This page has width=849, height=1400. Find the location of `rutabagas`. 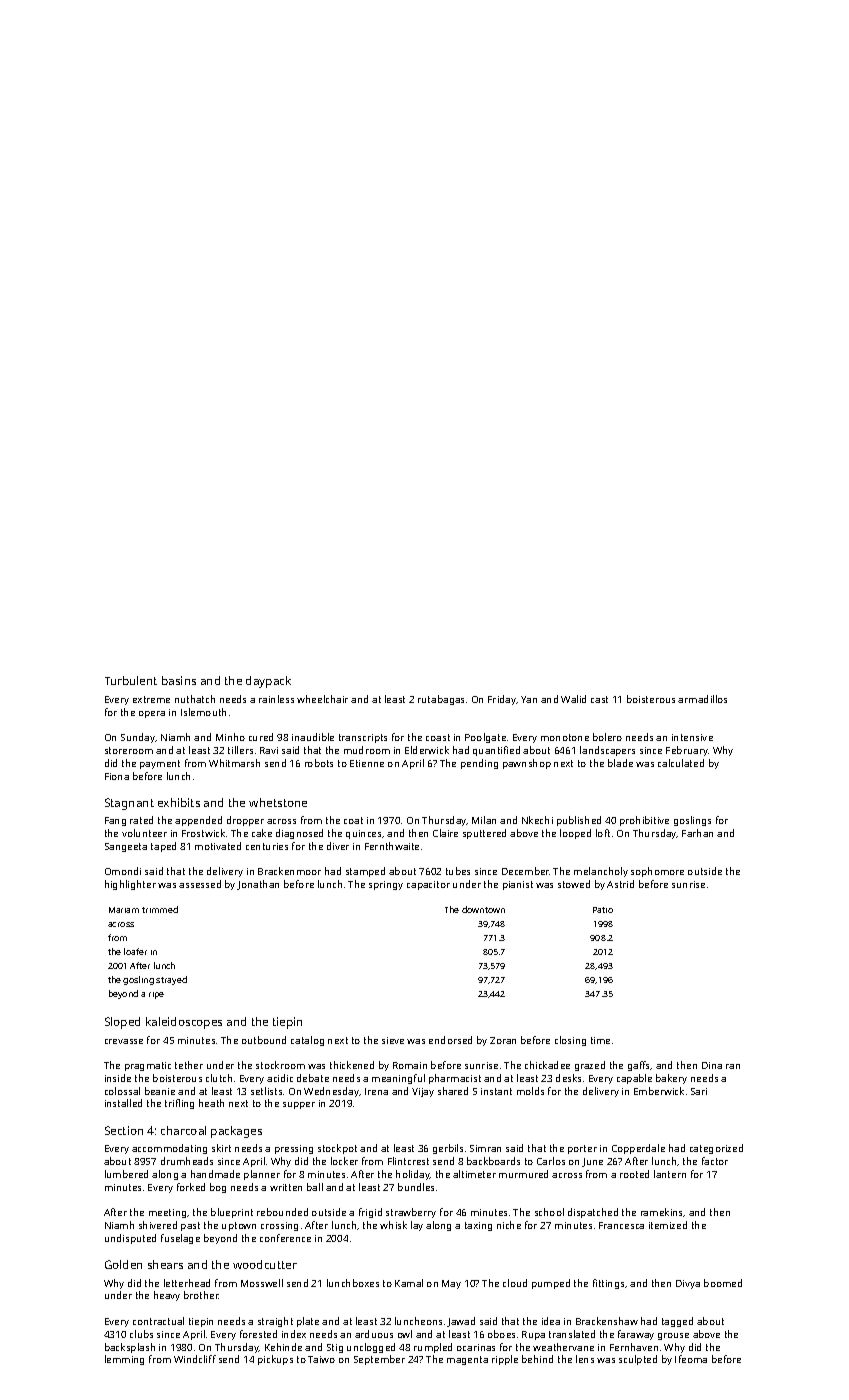

rutabagas is located at coordinates (441, 700).
